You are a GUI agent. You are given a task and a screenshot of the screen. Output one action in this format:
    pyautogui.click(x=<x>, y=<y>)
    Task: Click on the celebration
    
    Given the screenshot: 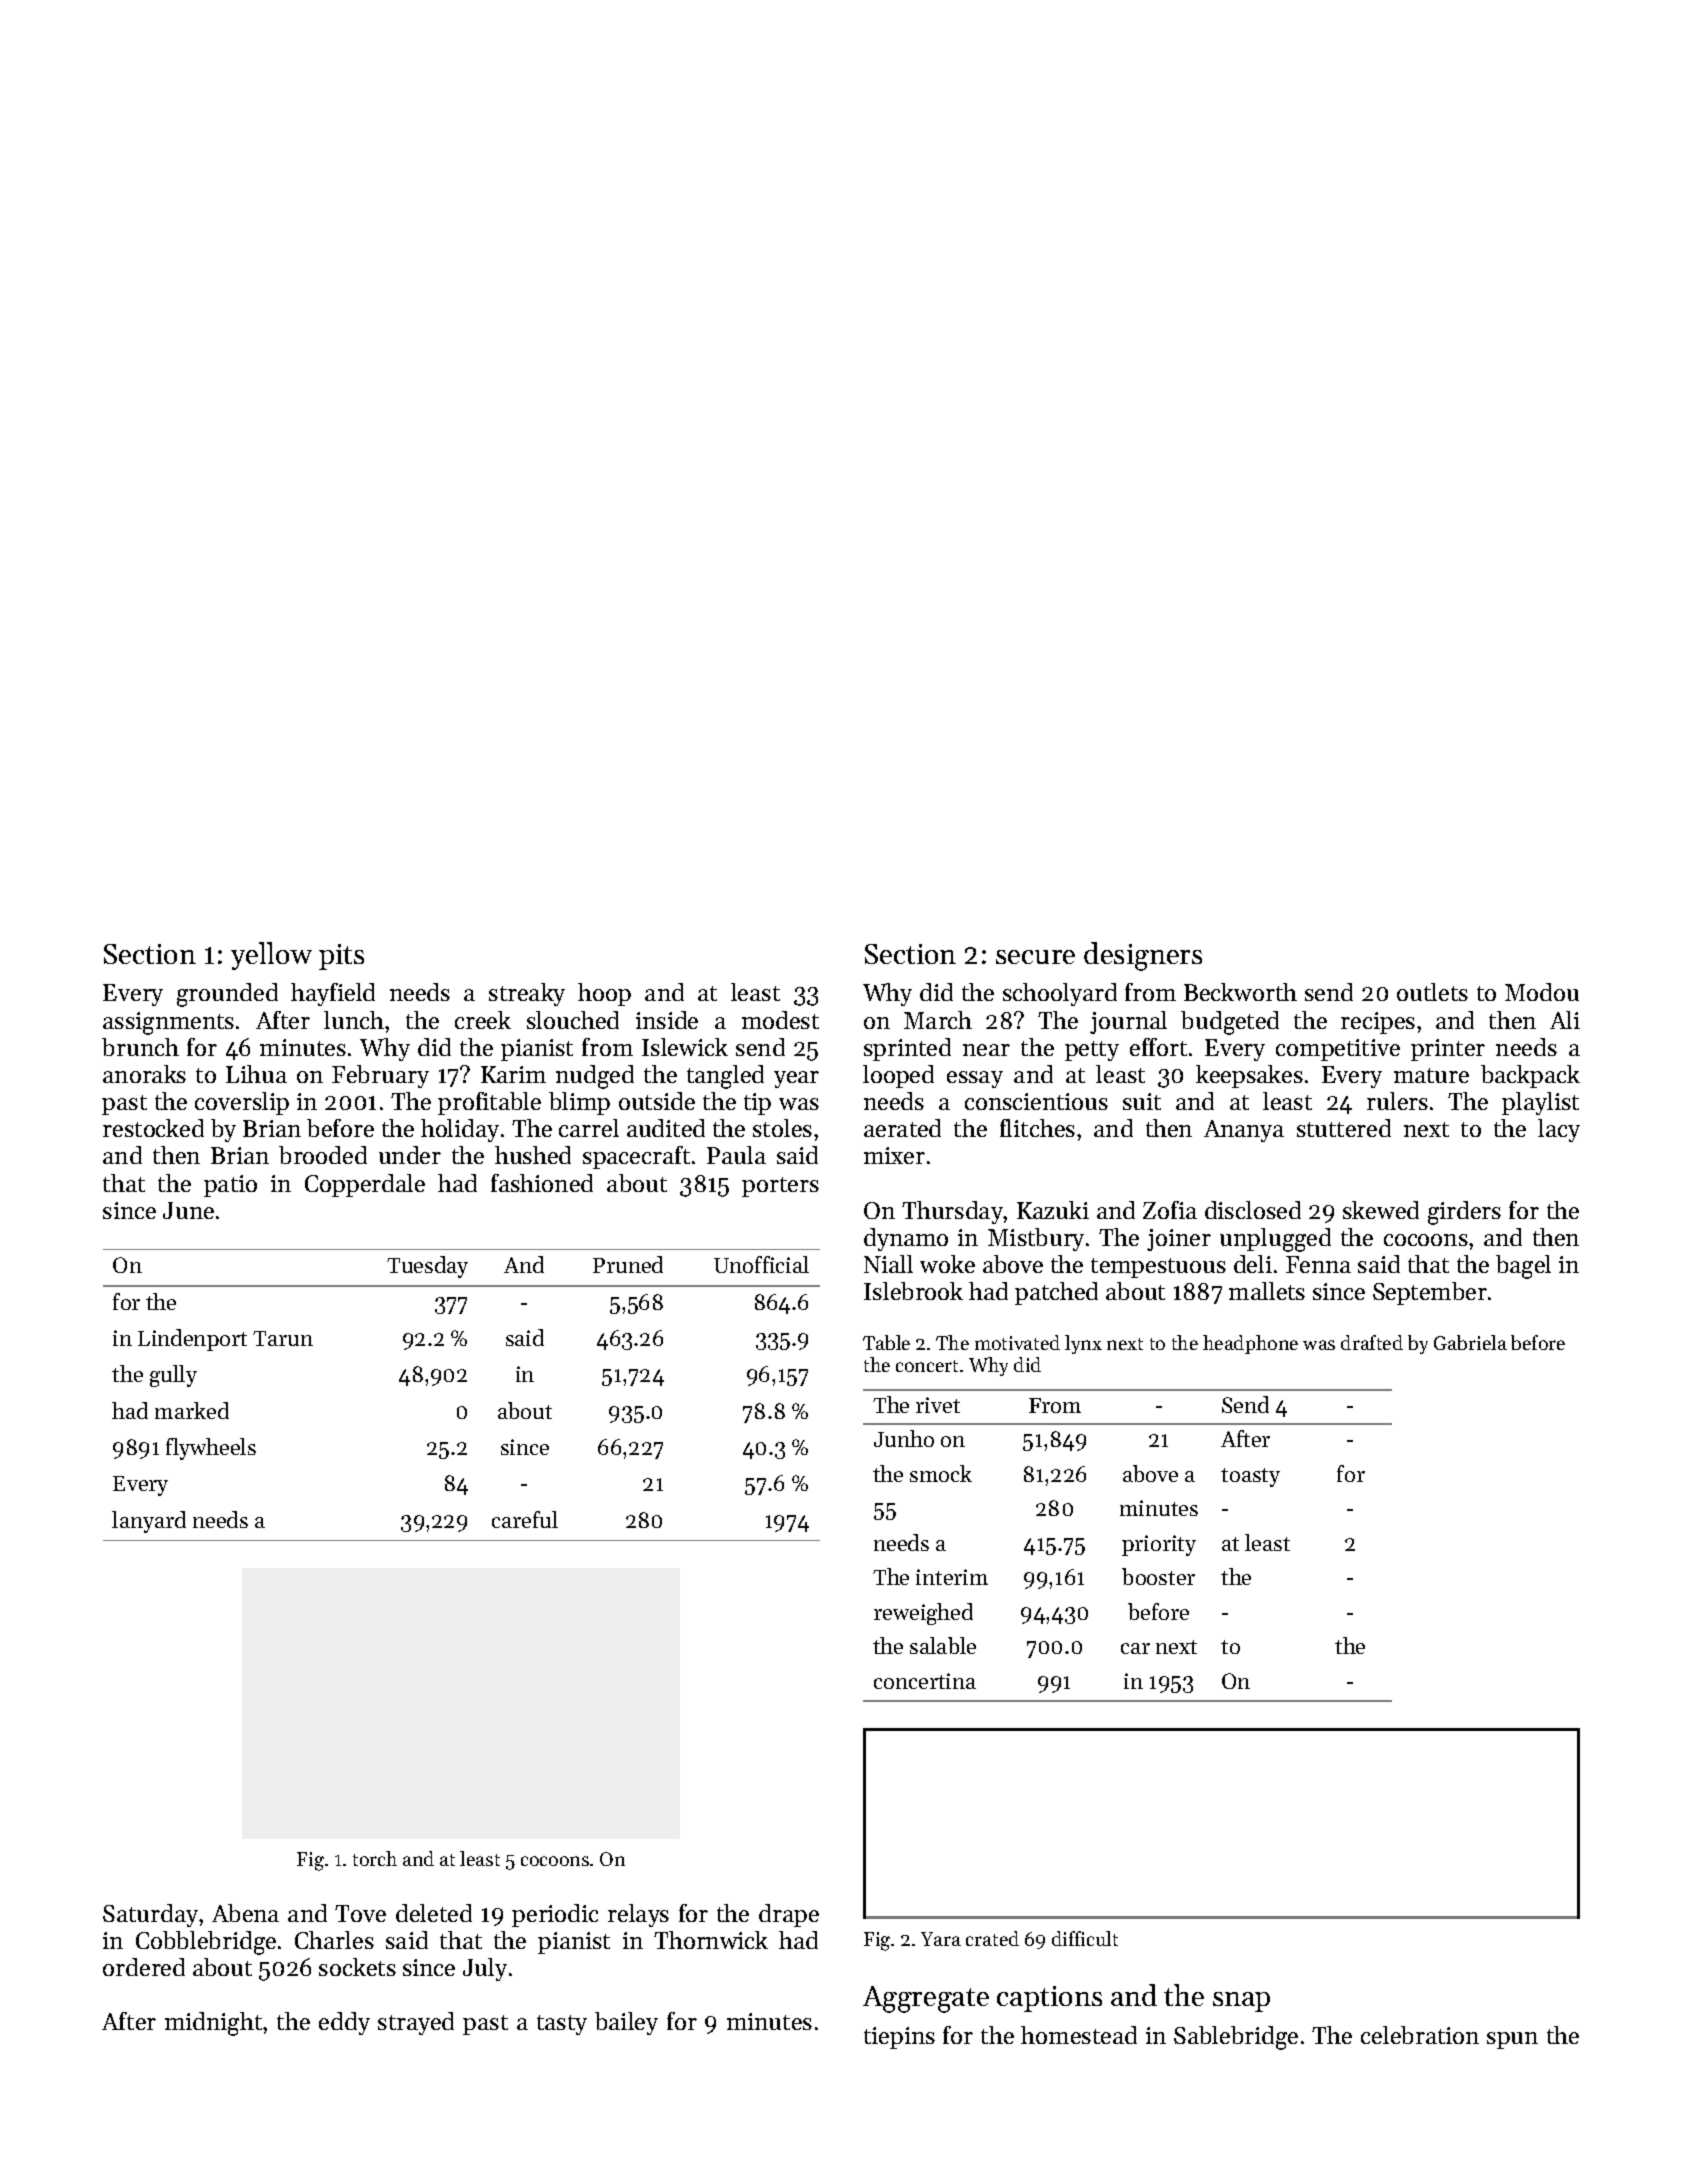 What is the action you would take?
    pyautogui.click(x=1420, y=2035)
